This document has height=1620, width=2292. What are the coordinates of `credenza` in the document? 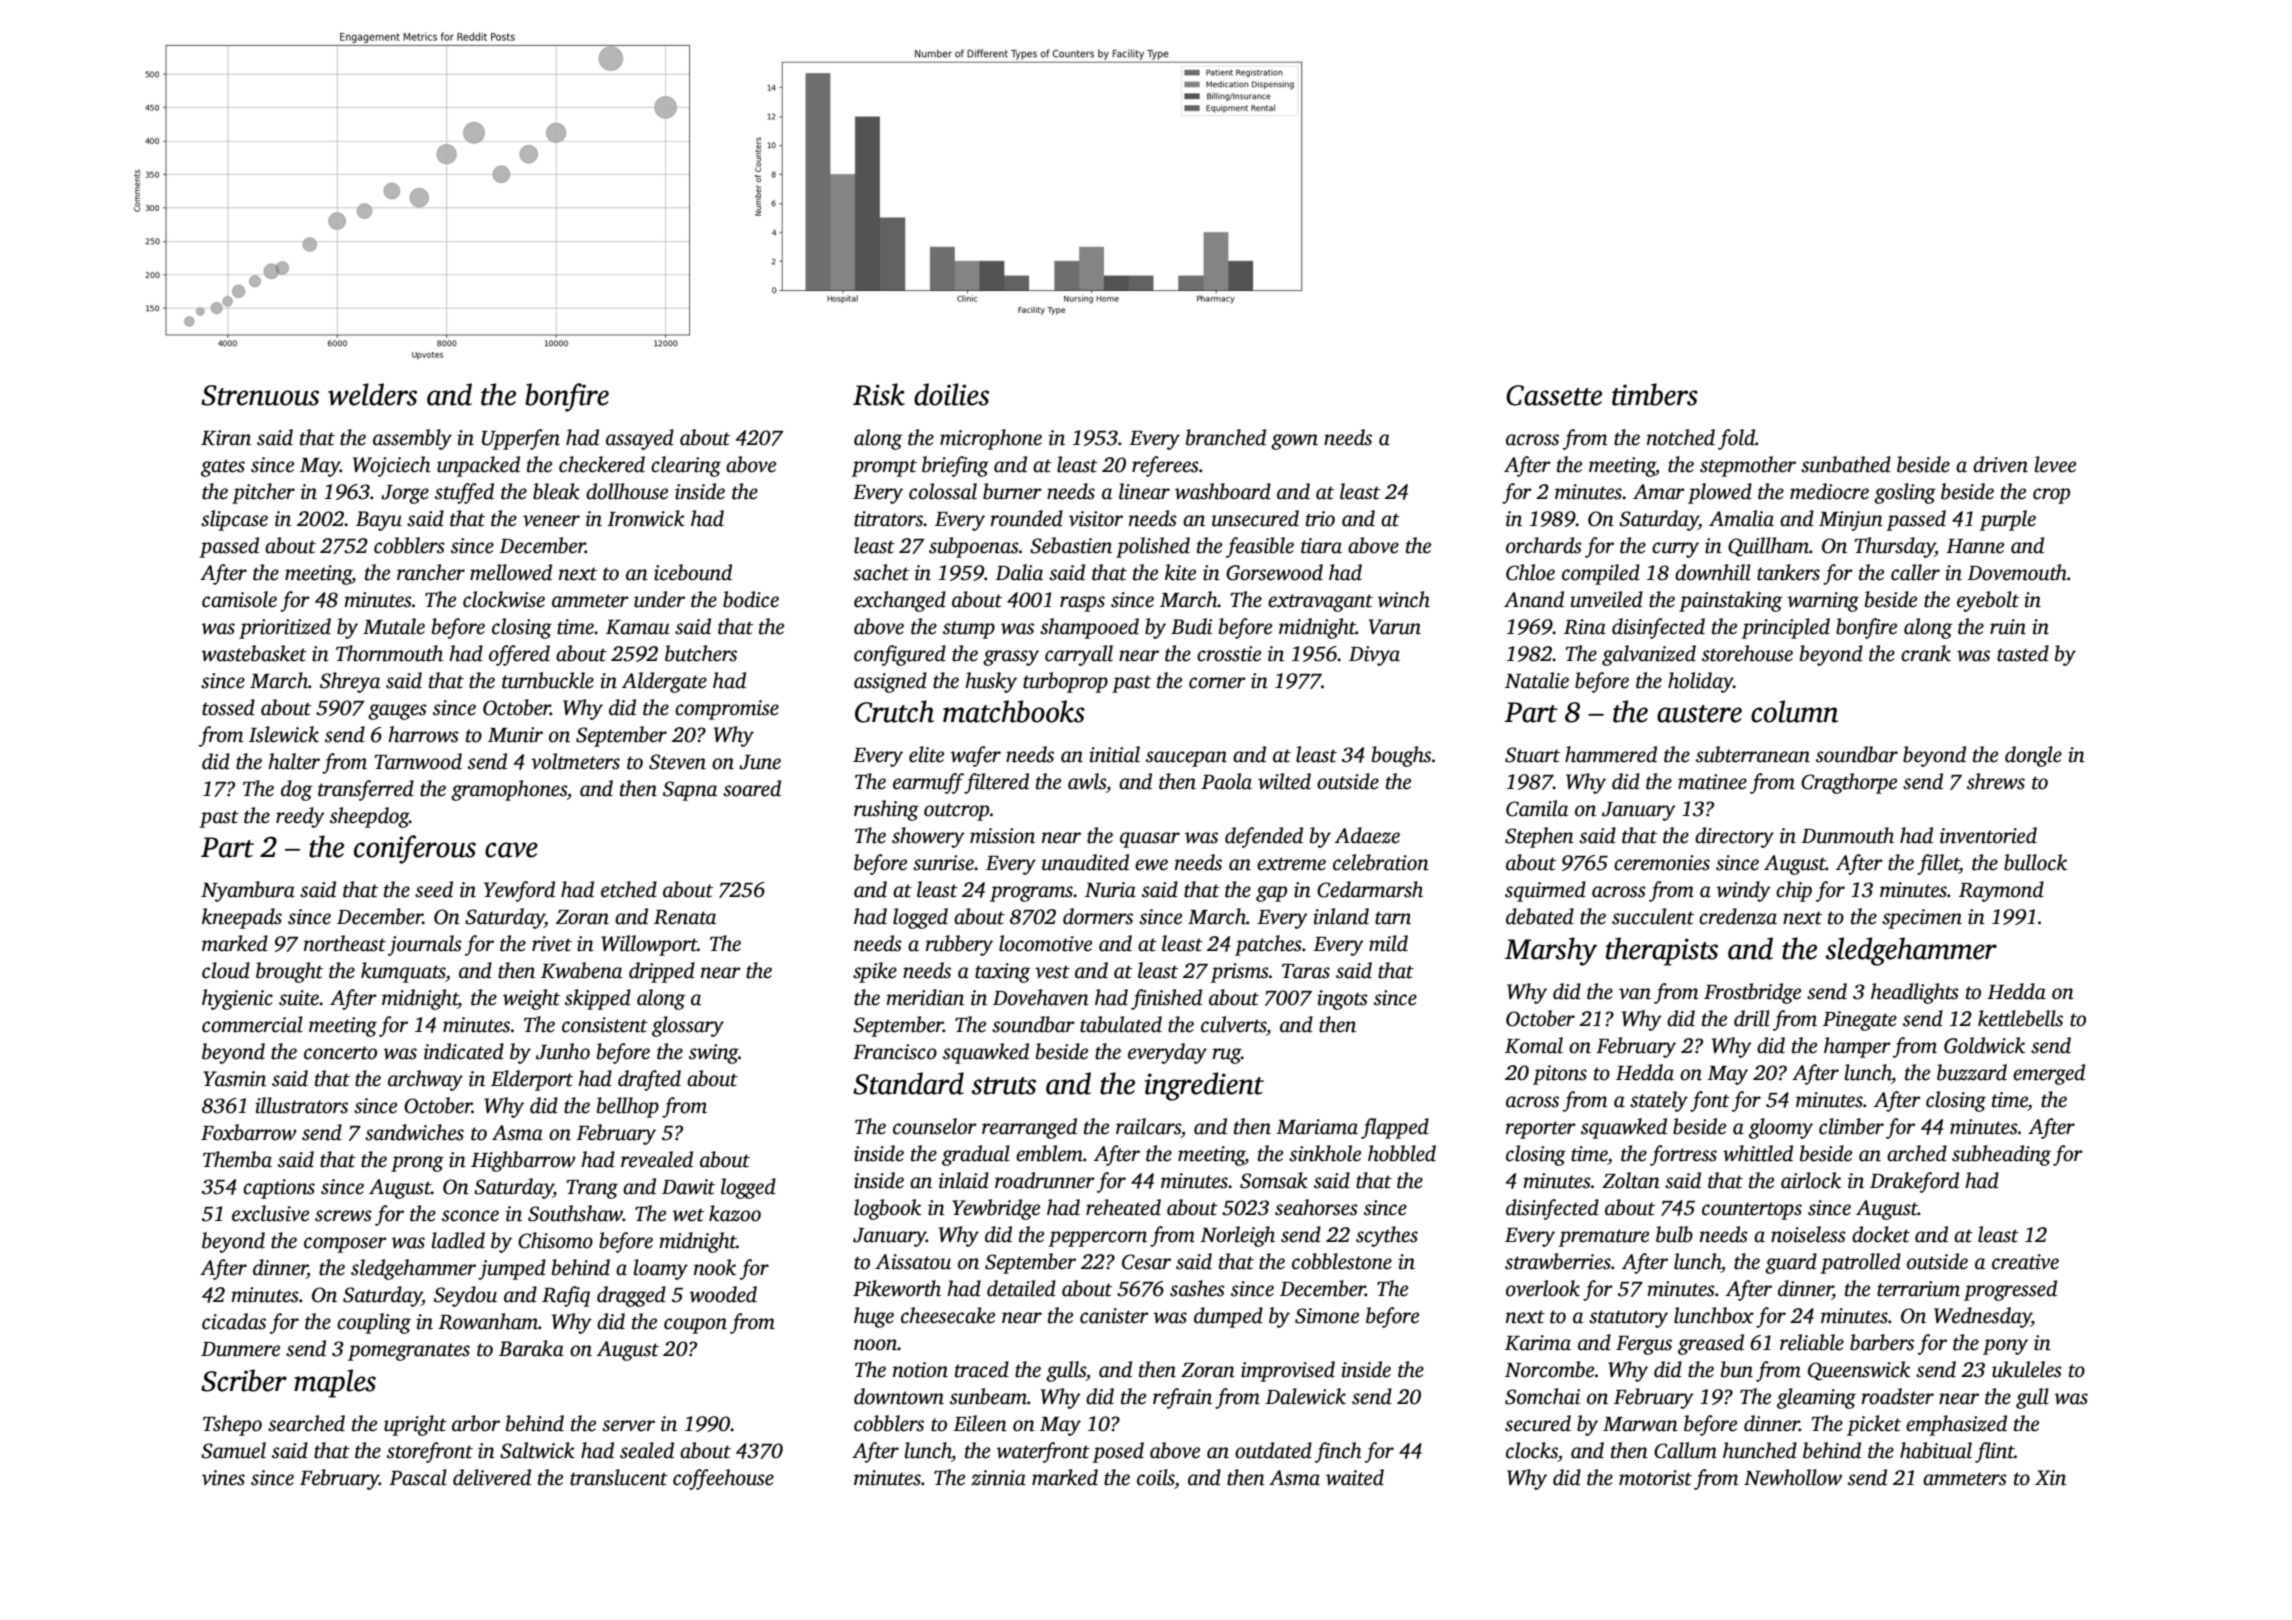 It's located at (1738, 916).
